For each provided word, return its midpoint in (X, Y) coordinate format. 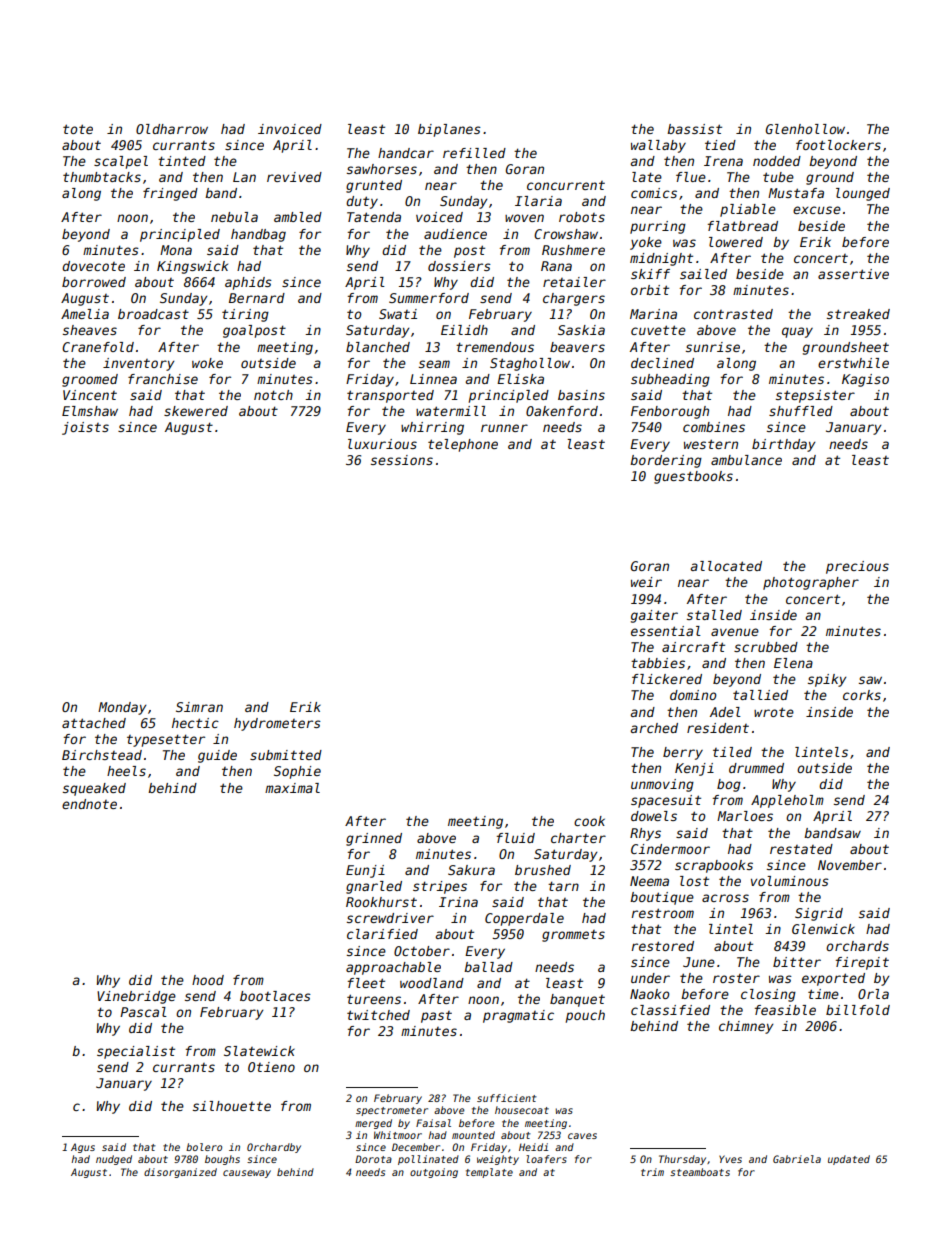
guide (217, 756)
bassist (694, 129)
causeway (247, 1174)
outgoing (434, 1173)
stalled (714, 615)
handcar (406, 153)
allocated (726, 566)
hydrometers (277, 724)
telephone (463, 445)
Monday (122, 708)
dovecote (93, 266)
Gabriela (797, 1159)
